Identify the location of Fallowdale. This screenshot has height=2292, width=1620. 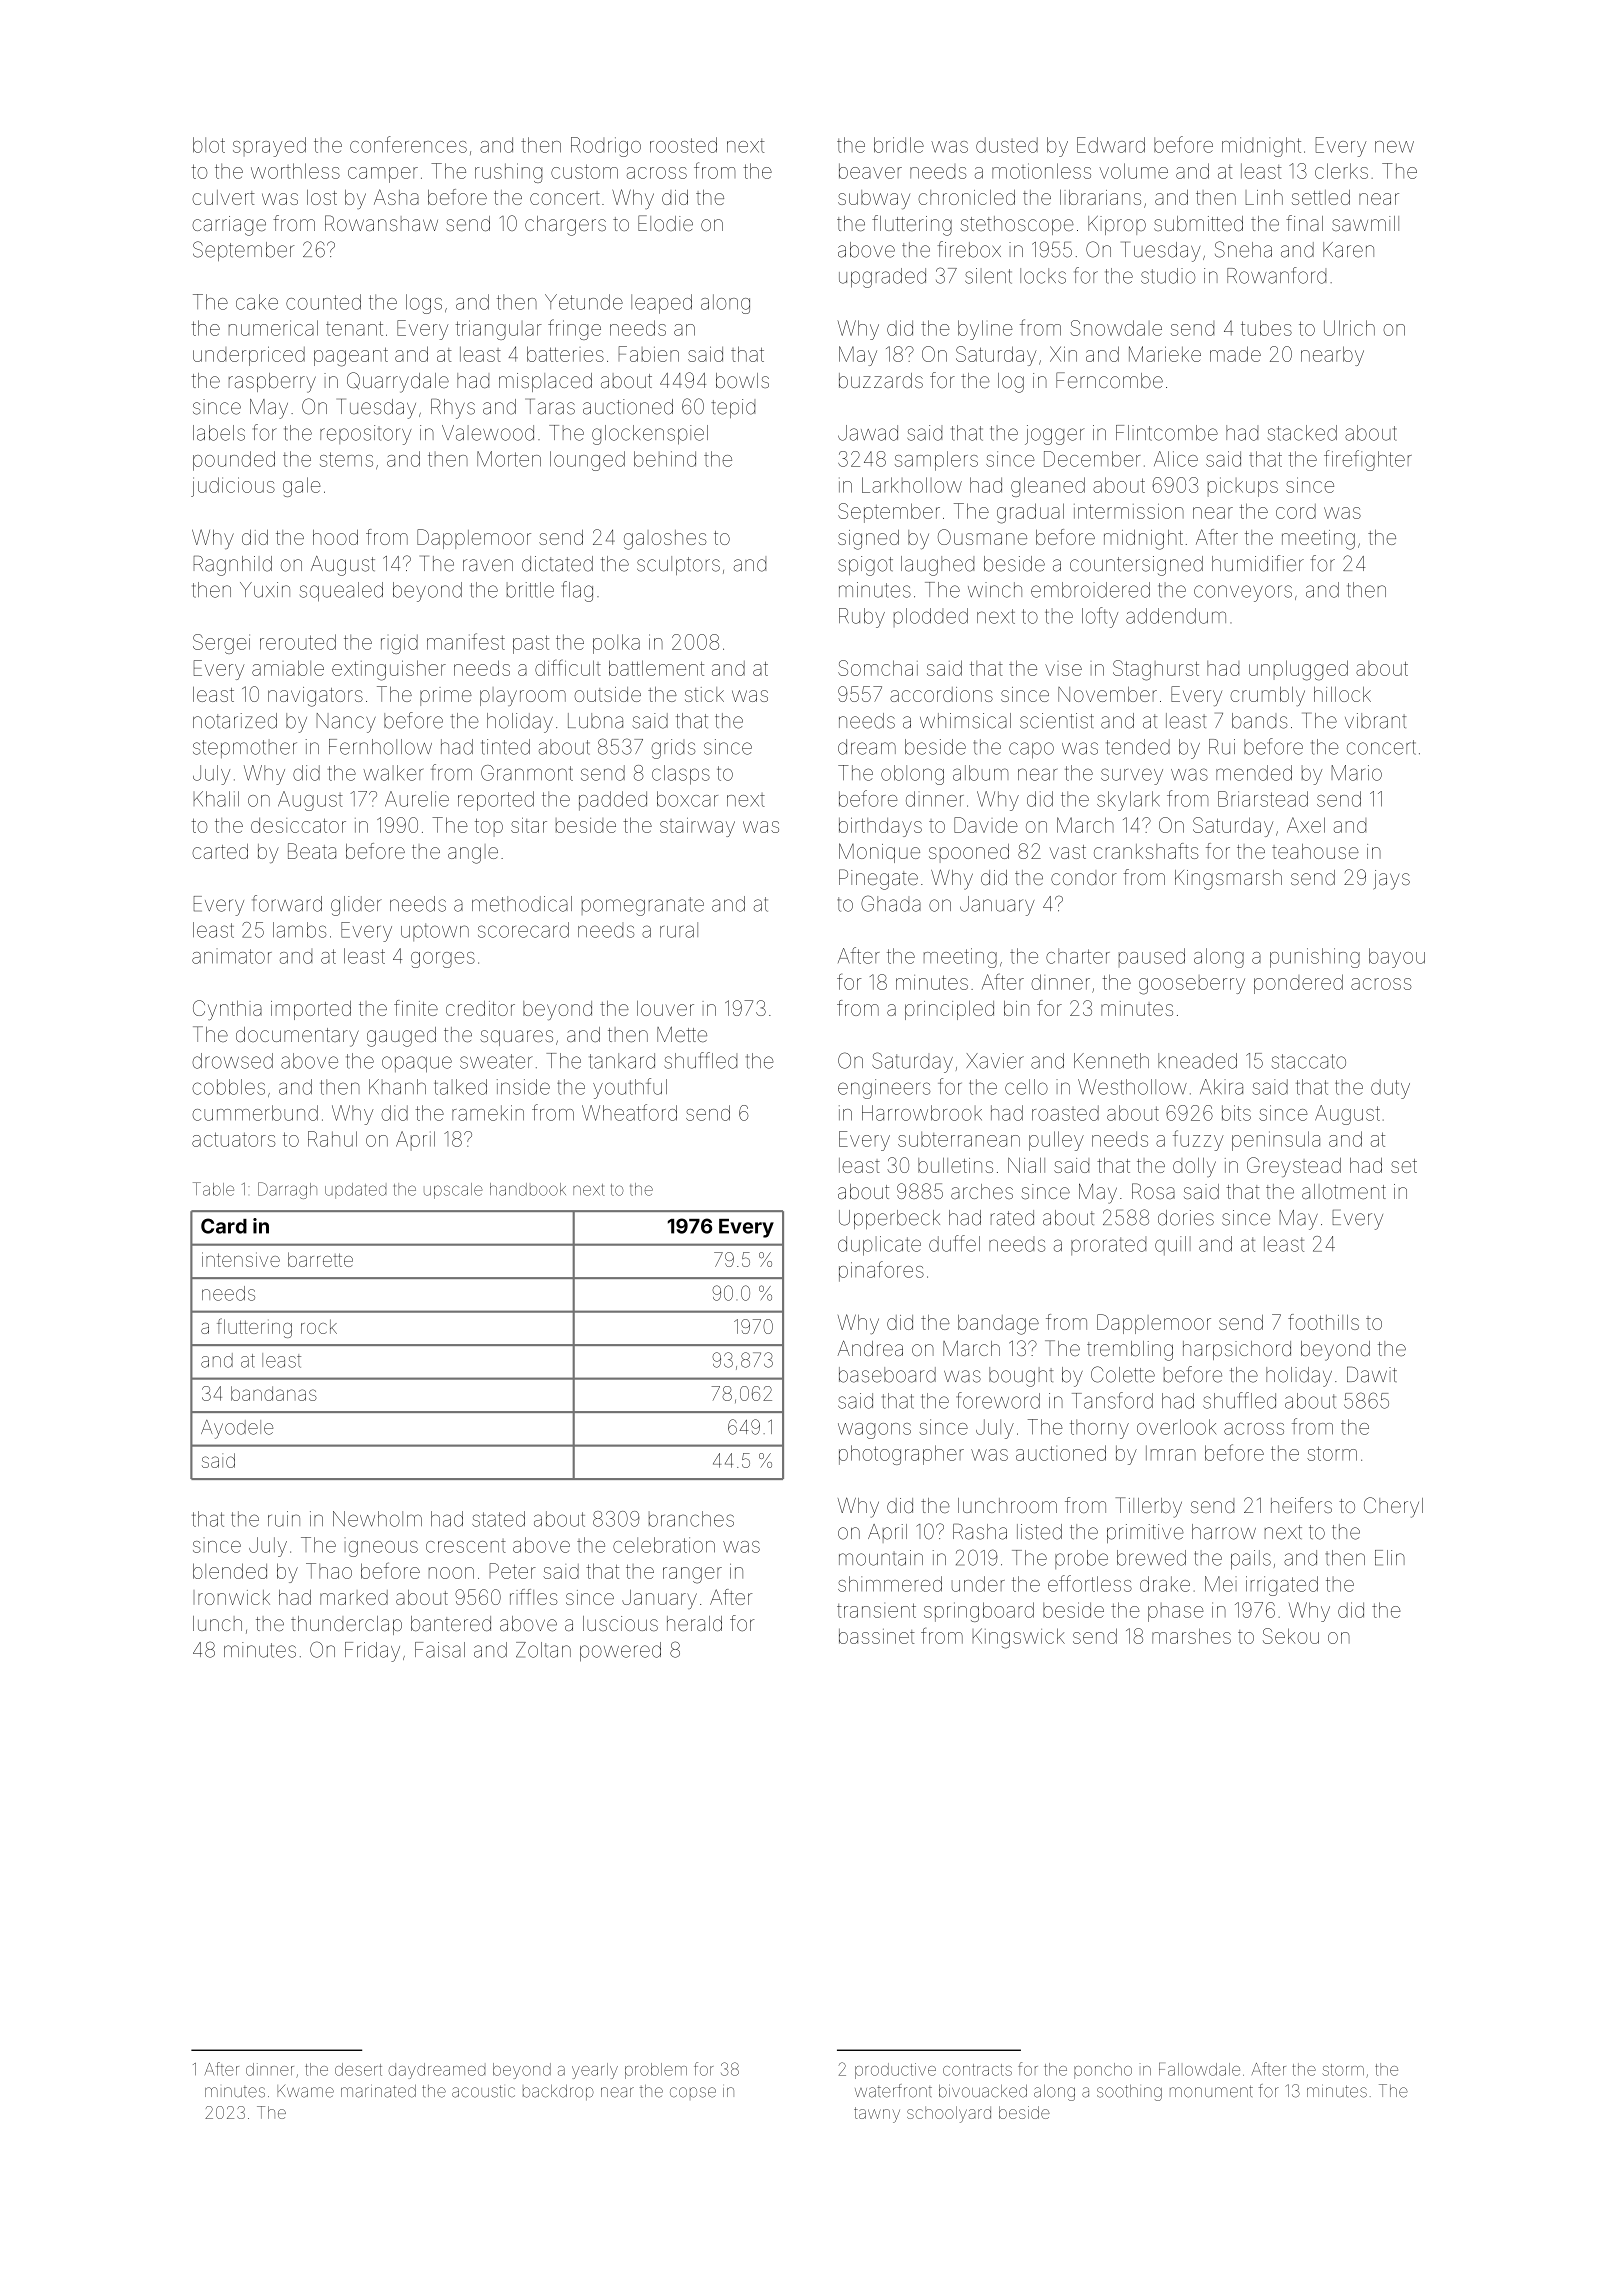
(1199, 2069).
